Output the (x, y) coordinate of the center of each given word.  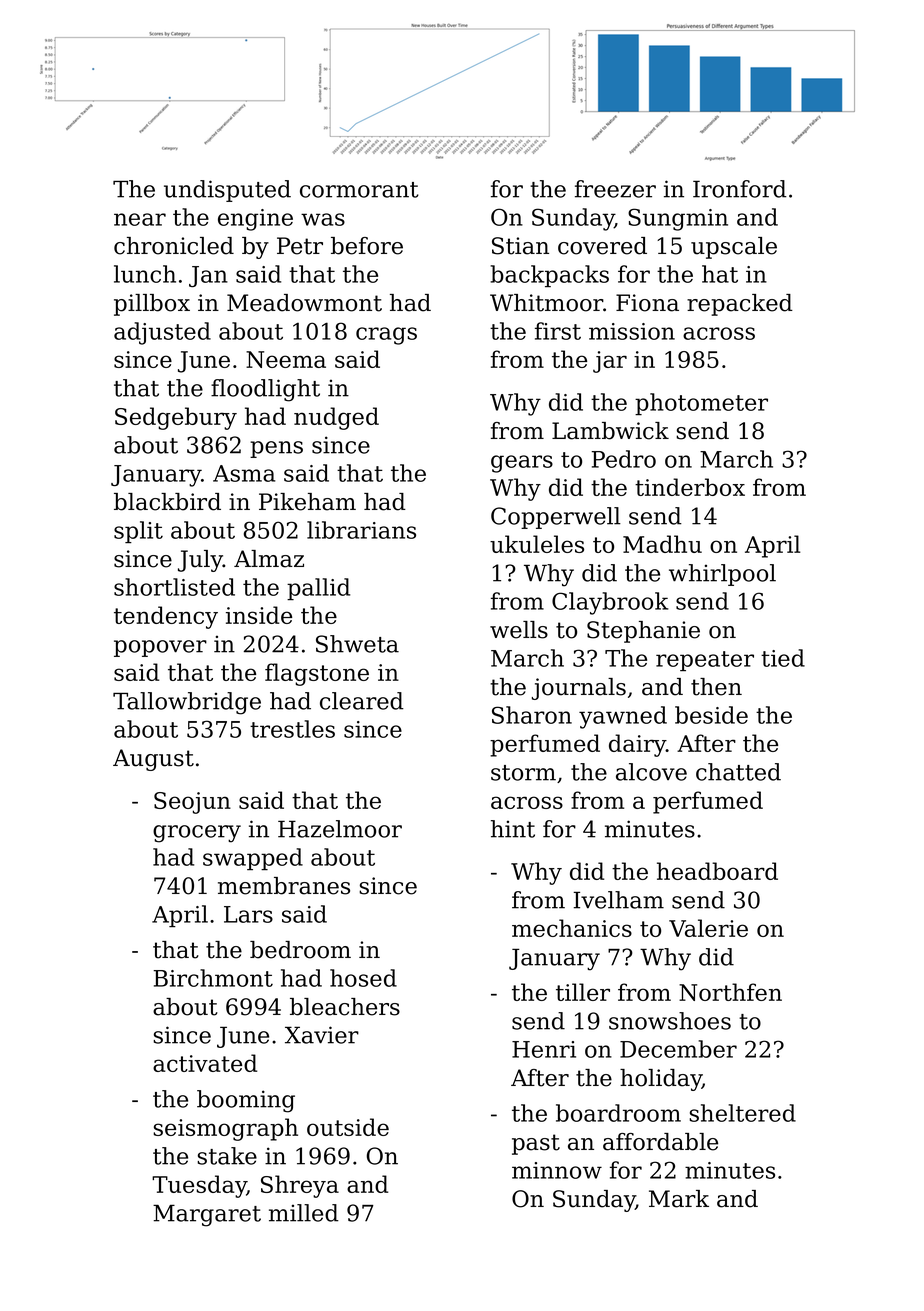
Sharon (532, 715)
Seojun (192, 803)
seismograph (225, 1129)
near (140, 219)
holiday (661, 1080)
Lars (248, 914)
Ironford (740, 189)
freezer (615, 189)
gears (522, 464)
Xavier (322, 1035)
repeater (705, 661)
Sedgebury (176, 418)
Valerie (708, 928)
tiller (583, 992)
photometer (701, 404)
